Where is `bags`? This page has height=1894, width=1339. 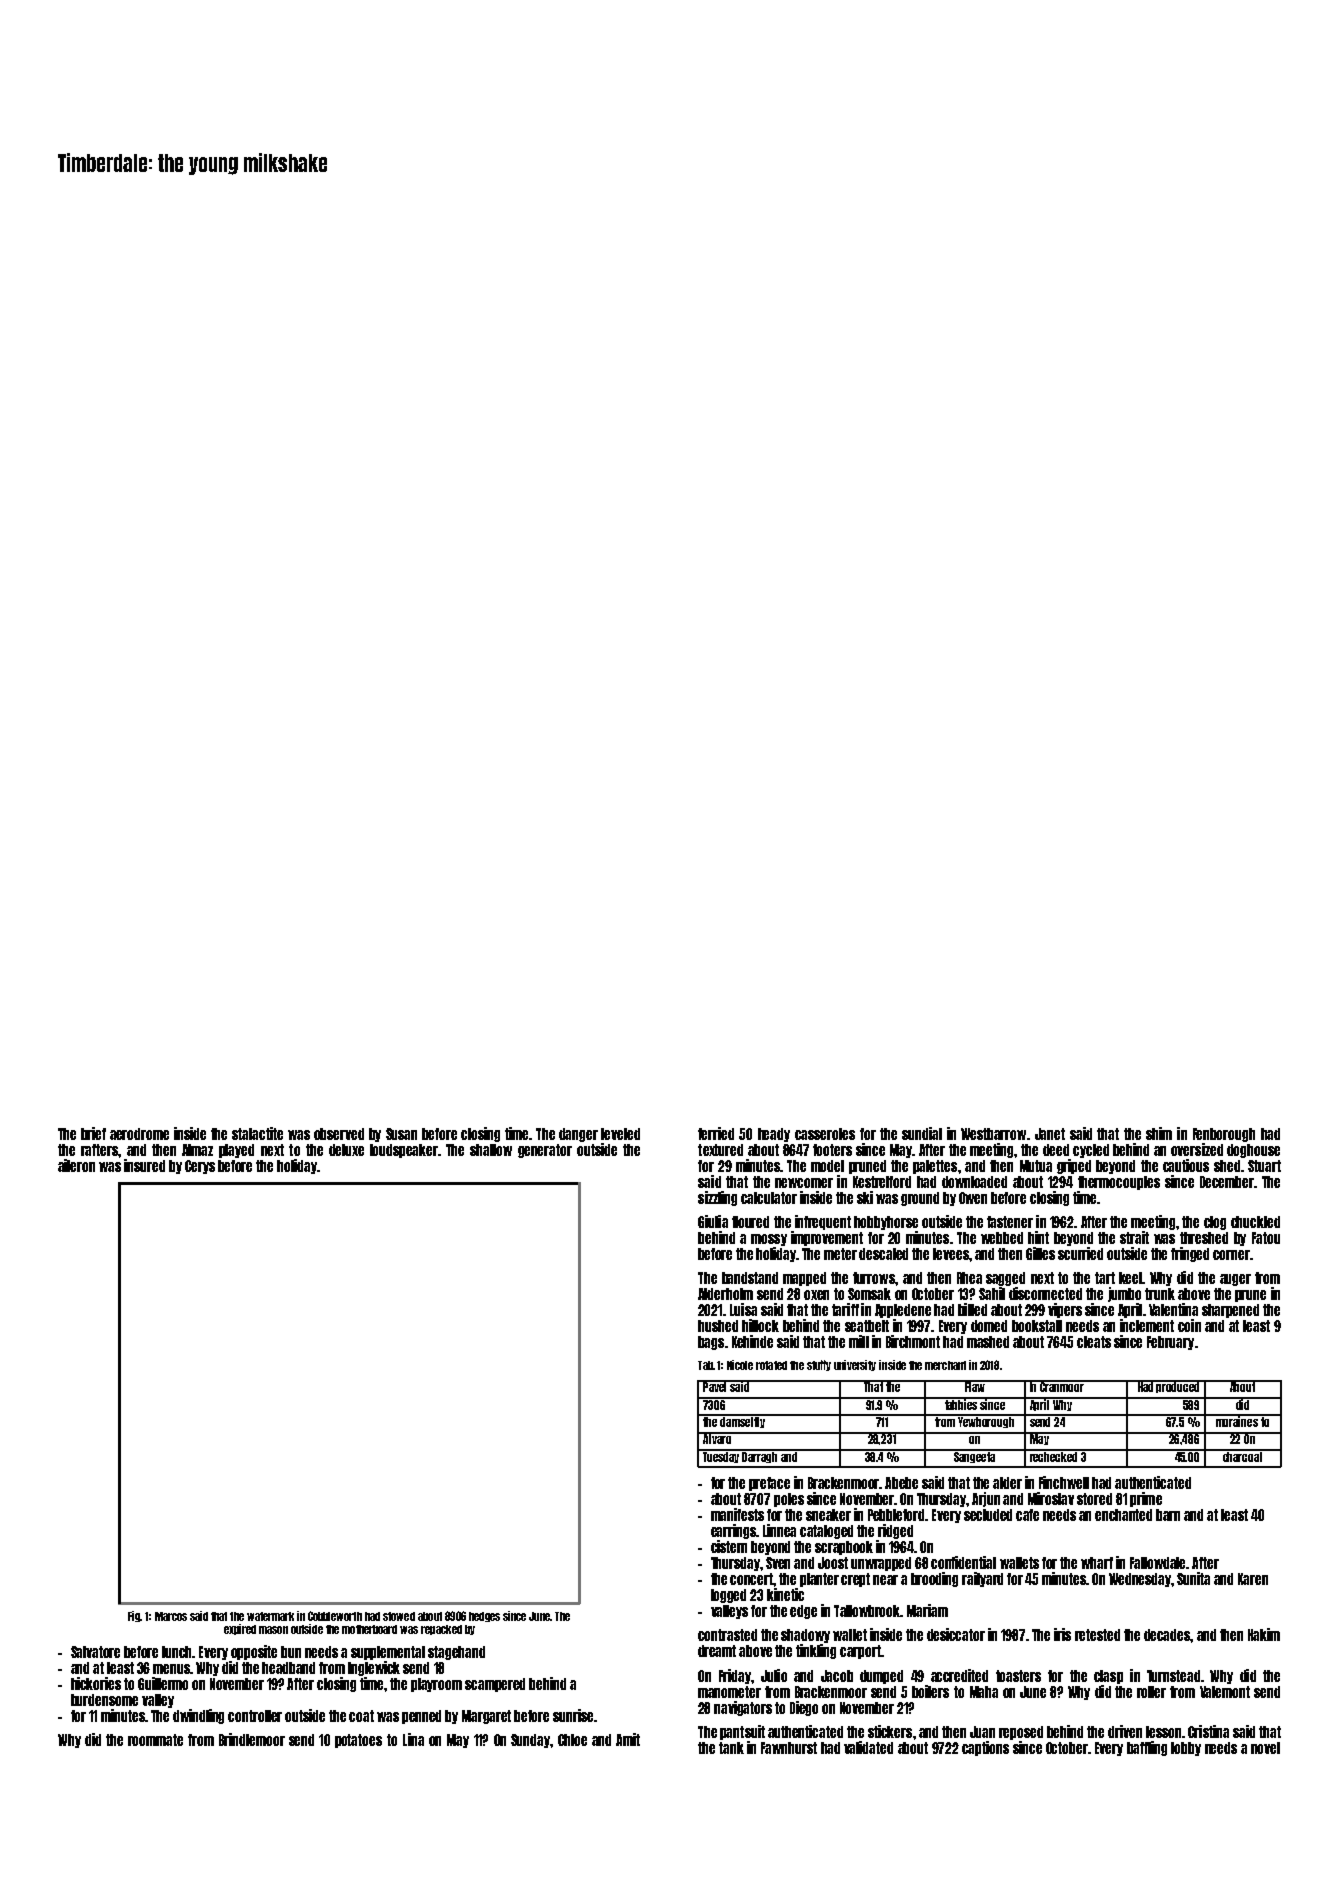
bags is located at coordinates (711, 1343).
